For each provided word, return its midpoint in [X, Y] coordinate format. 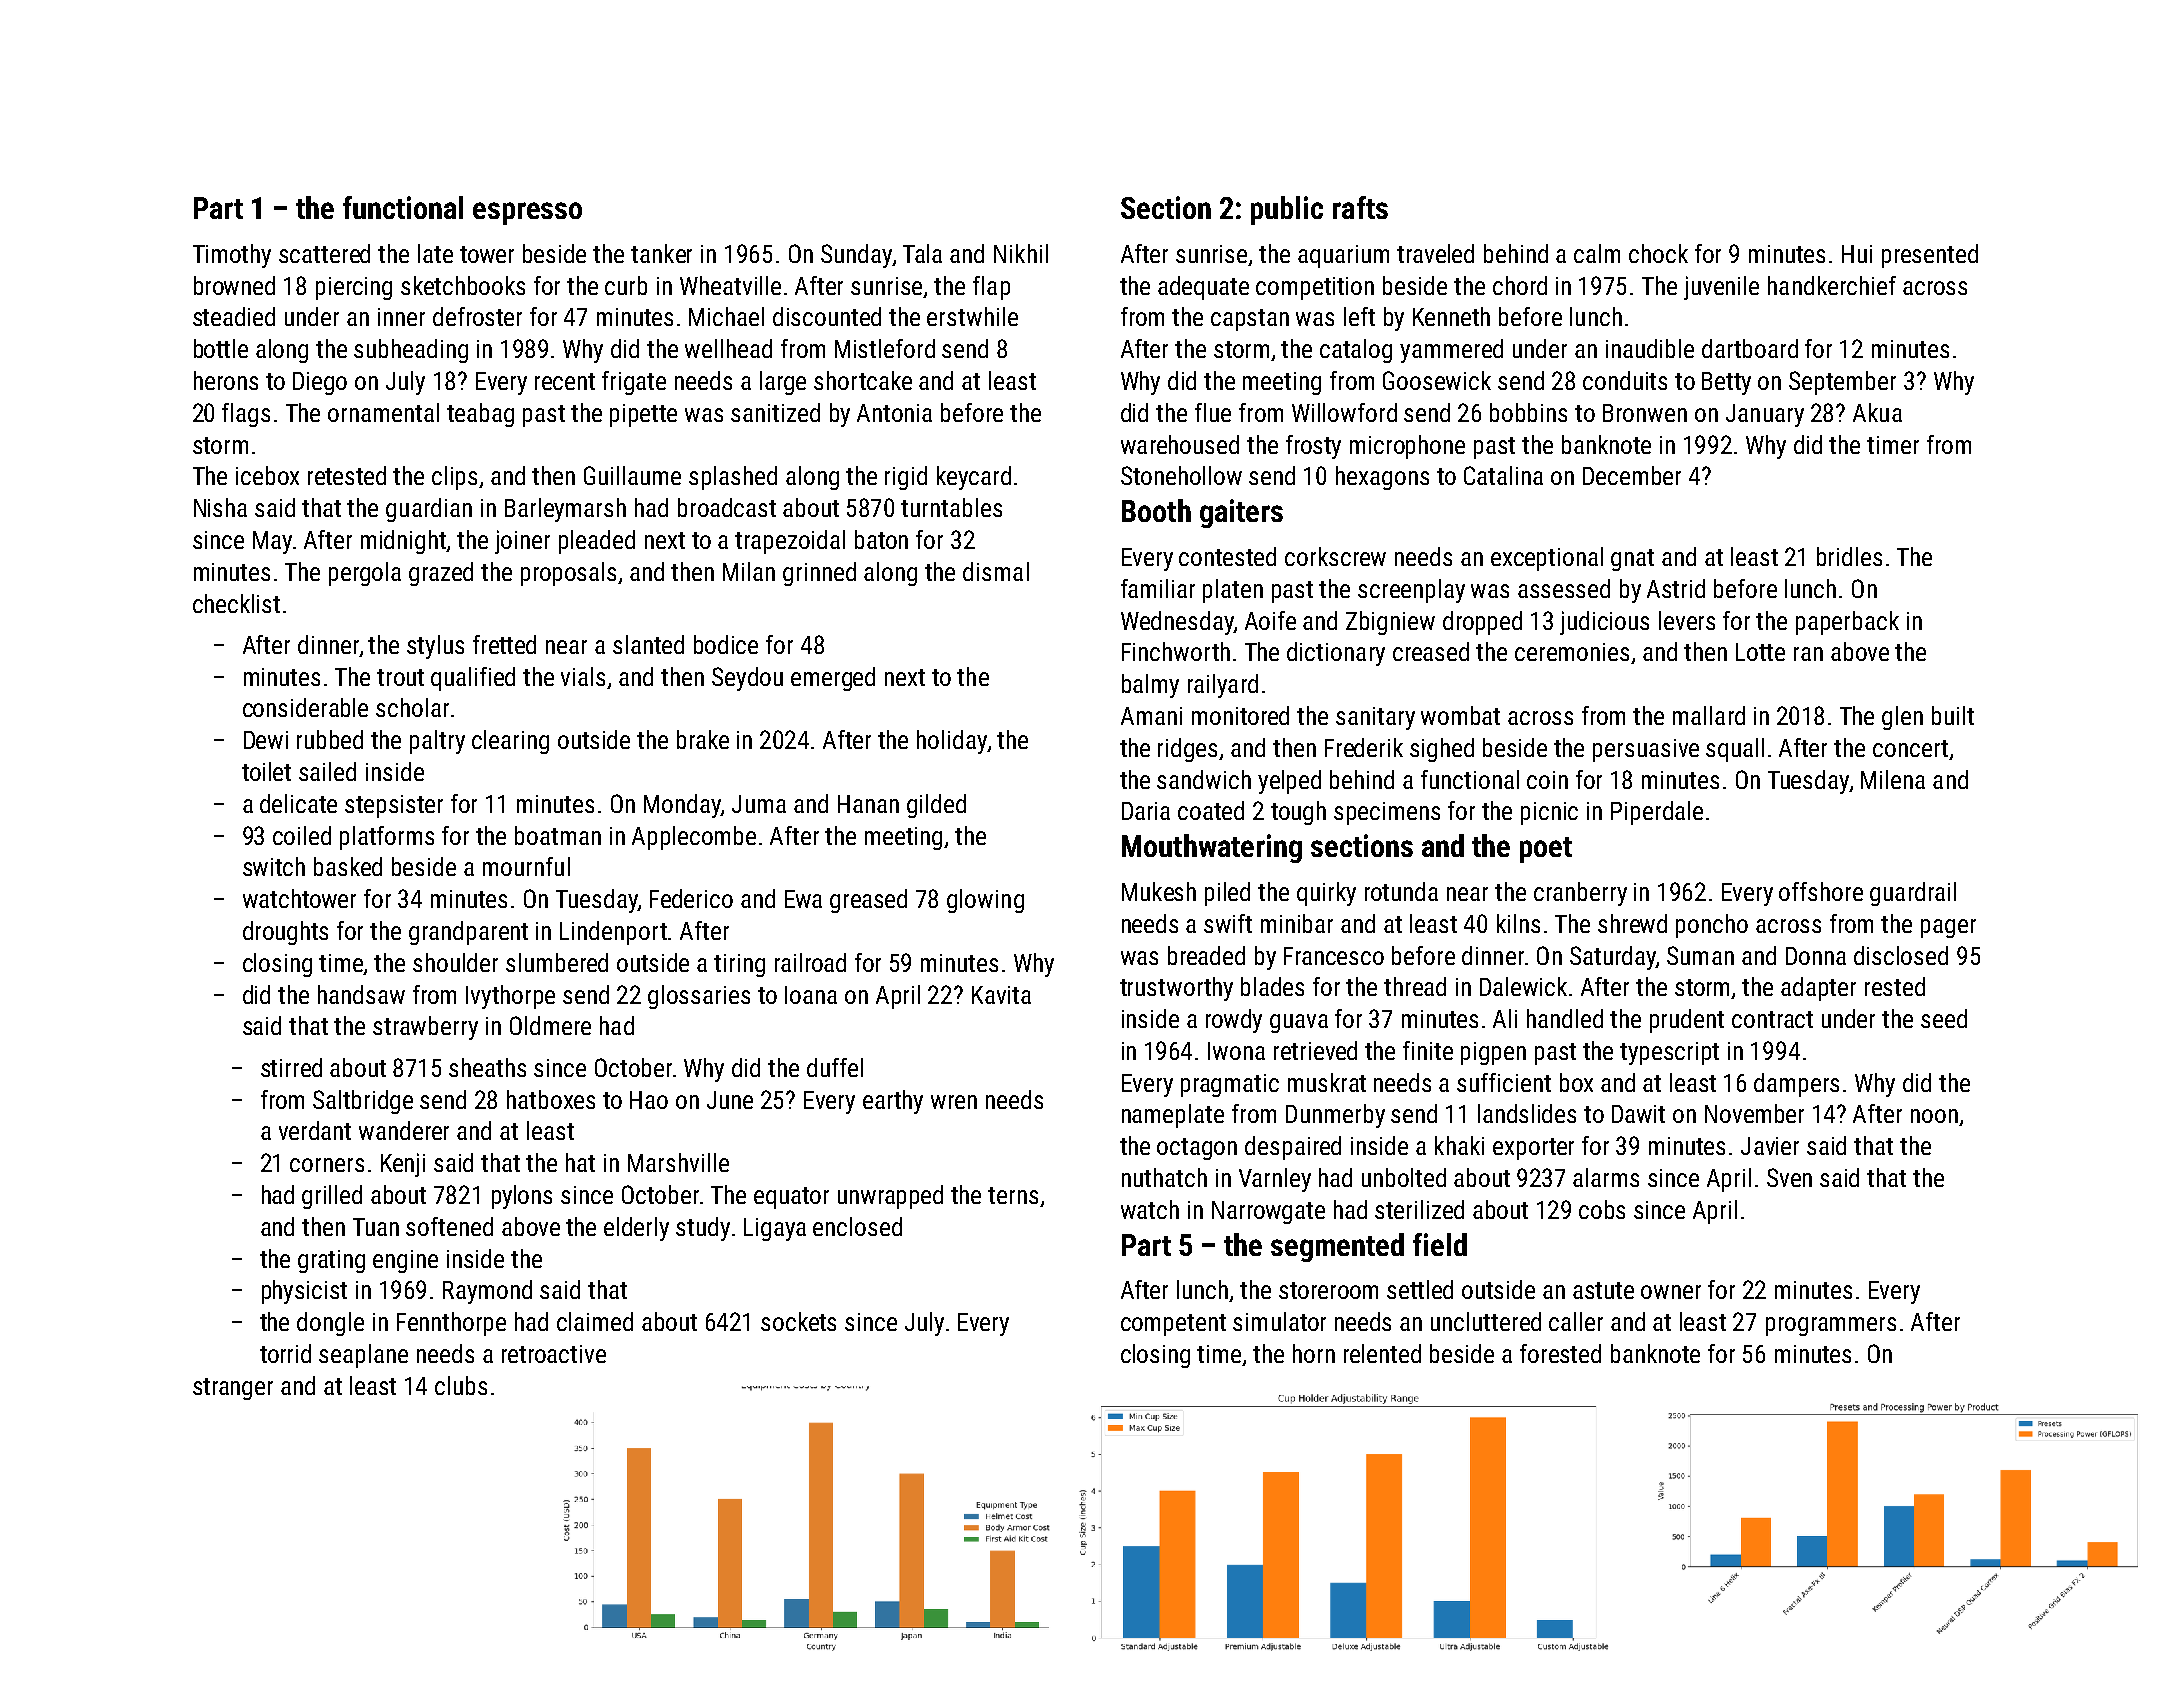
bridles [1849, 556]
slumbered [557, 962]
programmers [1831, 1326]
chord [1520, 285]
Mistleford [885, 348]
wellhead [728, 348]
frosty [1313, 447]
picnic [1549, 813]
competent [1173, 1325]
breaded [1206, 955]
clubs [461, 1385]
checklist [236, 603]
